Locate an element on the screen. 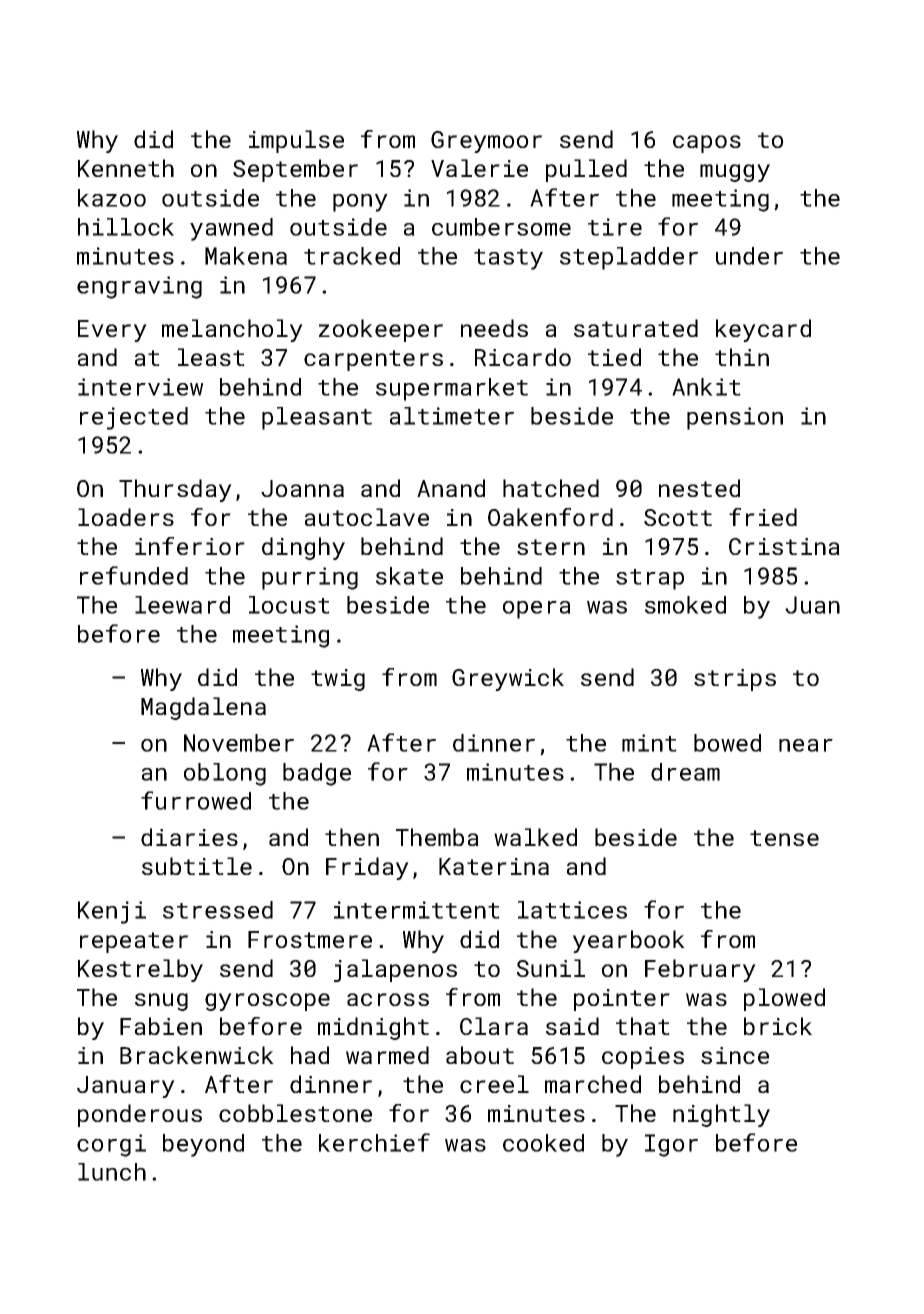 The width and height of the screenshot is (924, 1314). hillock is located at coordinates (126, 227).
